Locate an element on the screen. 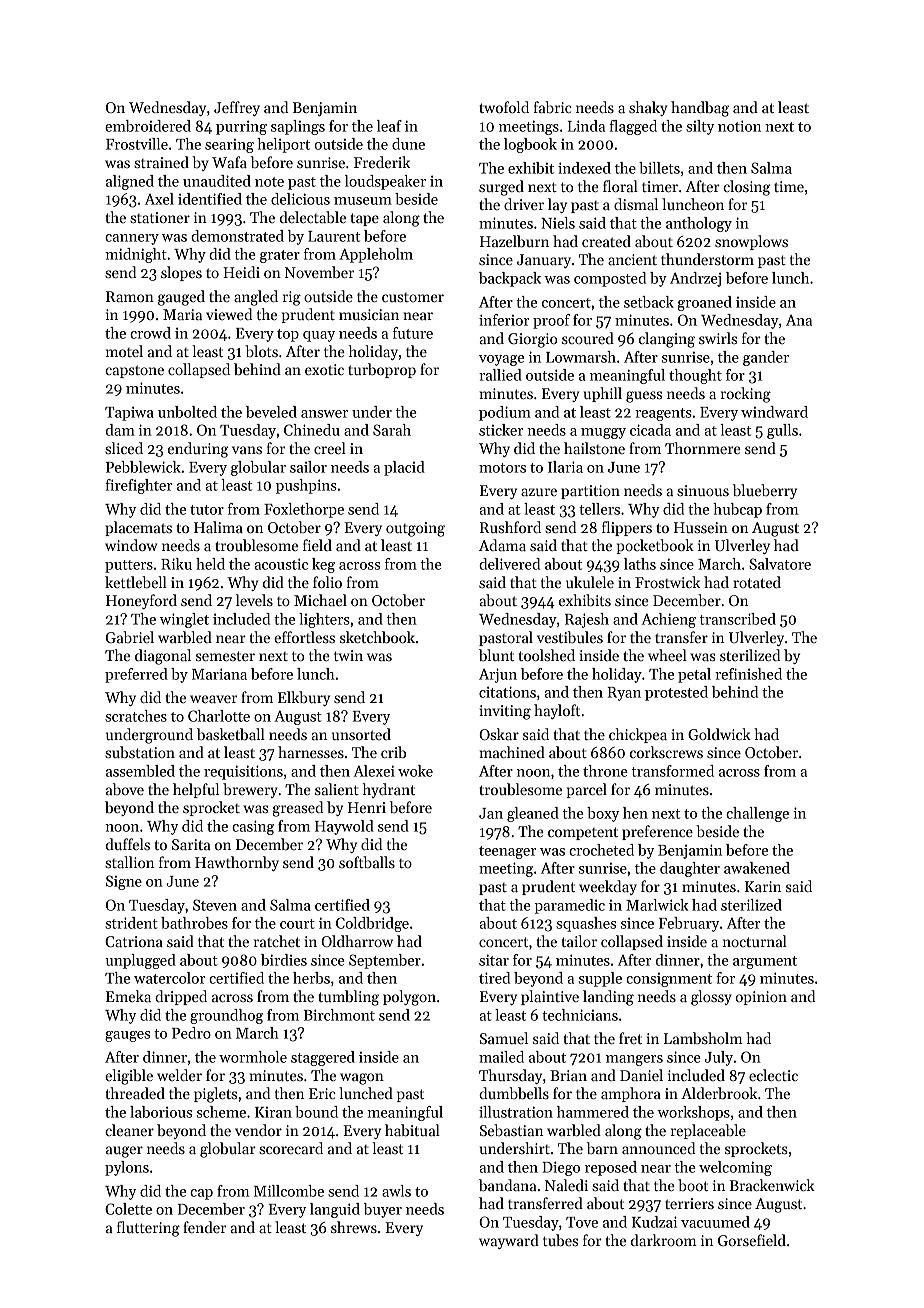 This screenshot has height=1308, width=924. Ilaria is located at coordinates (565, 467).
